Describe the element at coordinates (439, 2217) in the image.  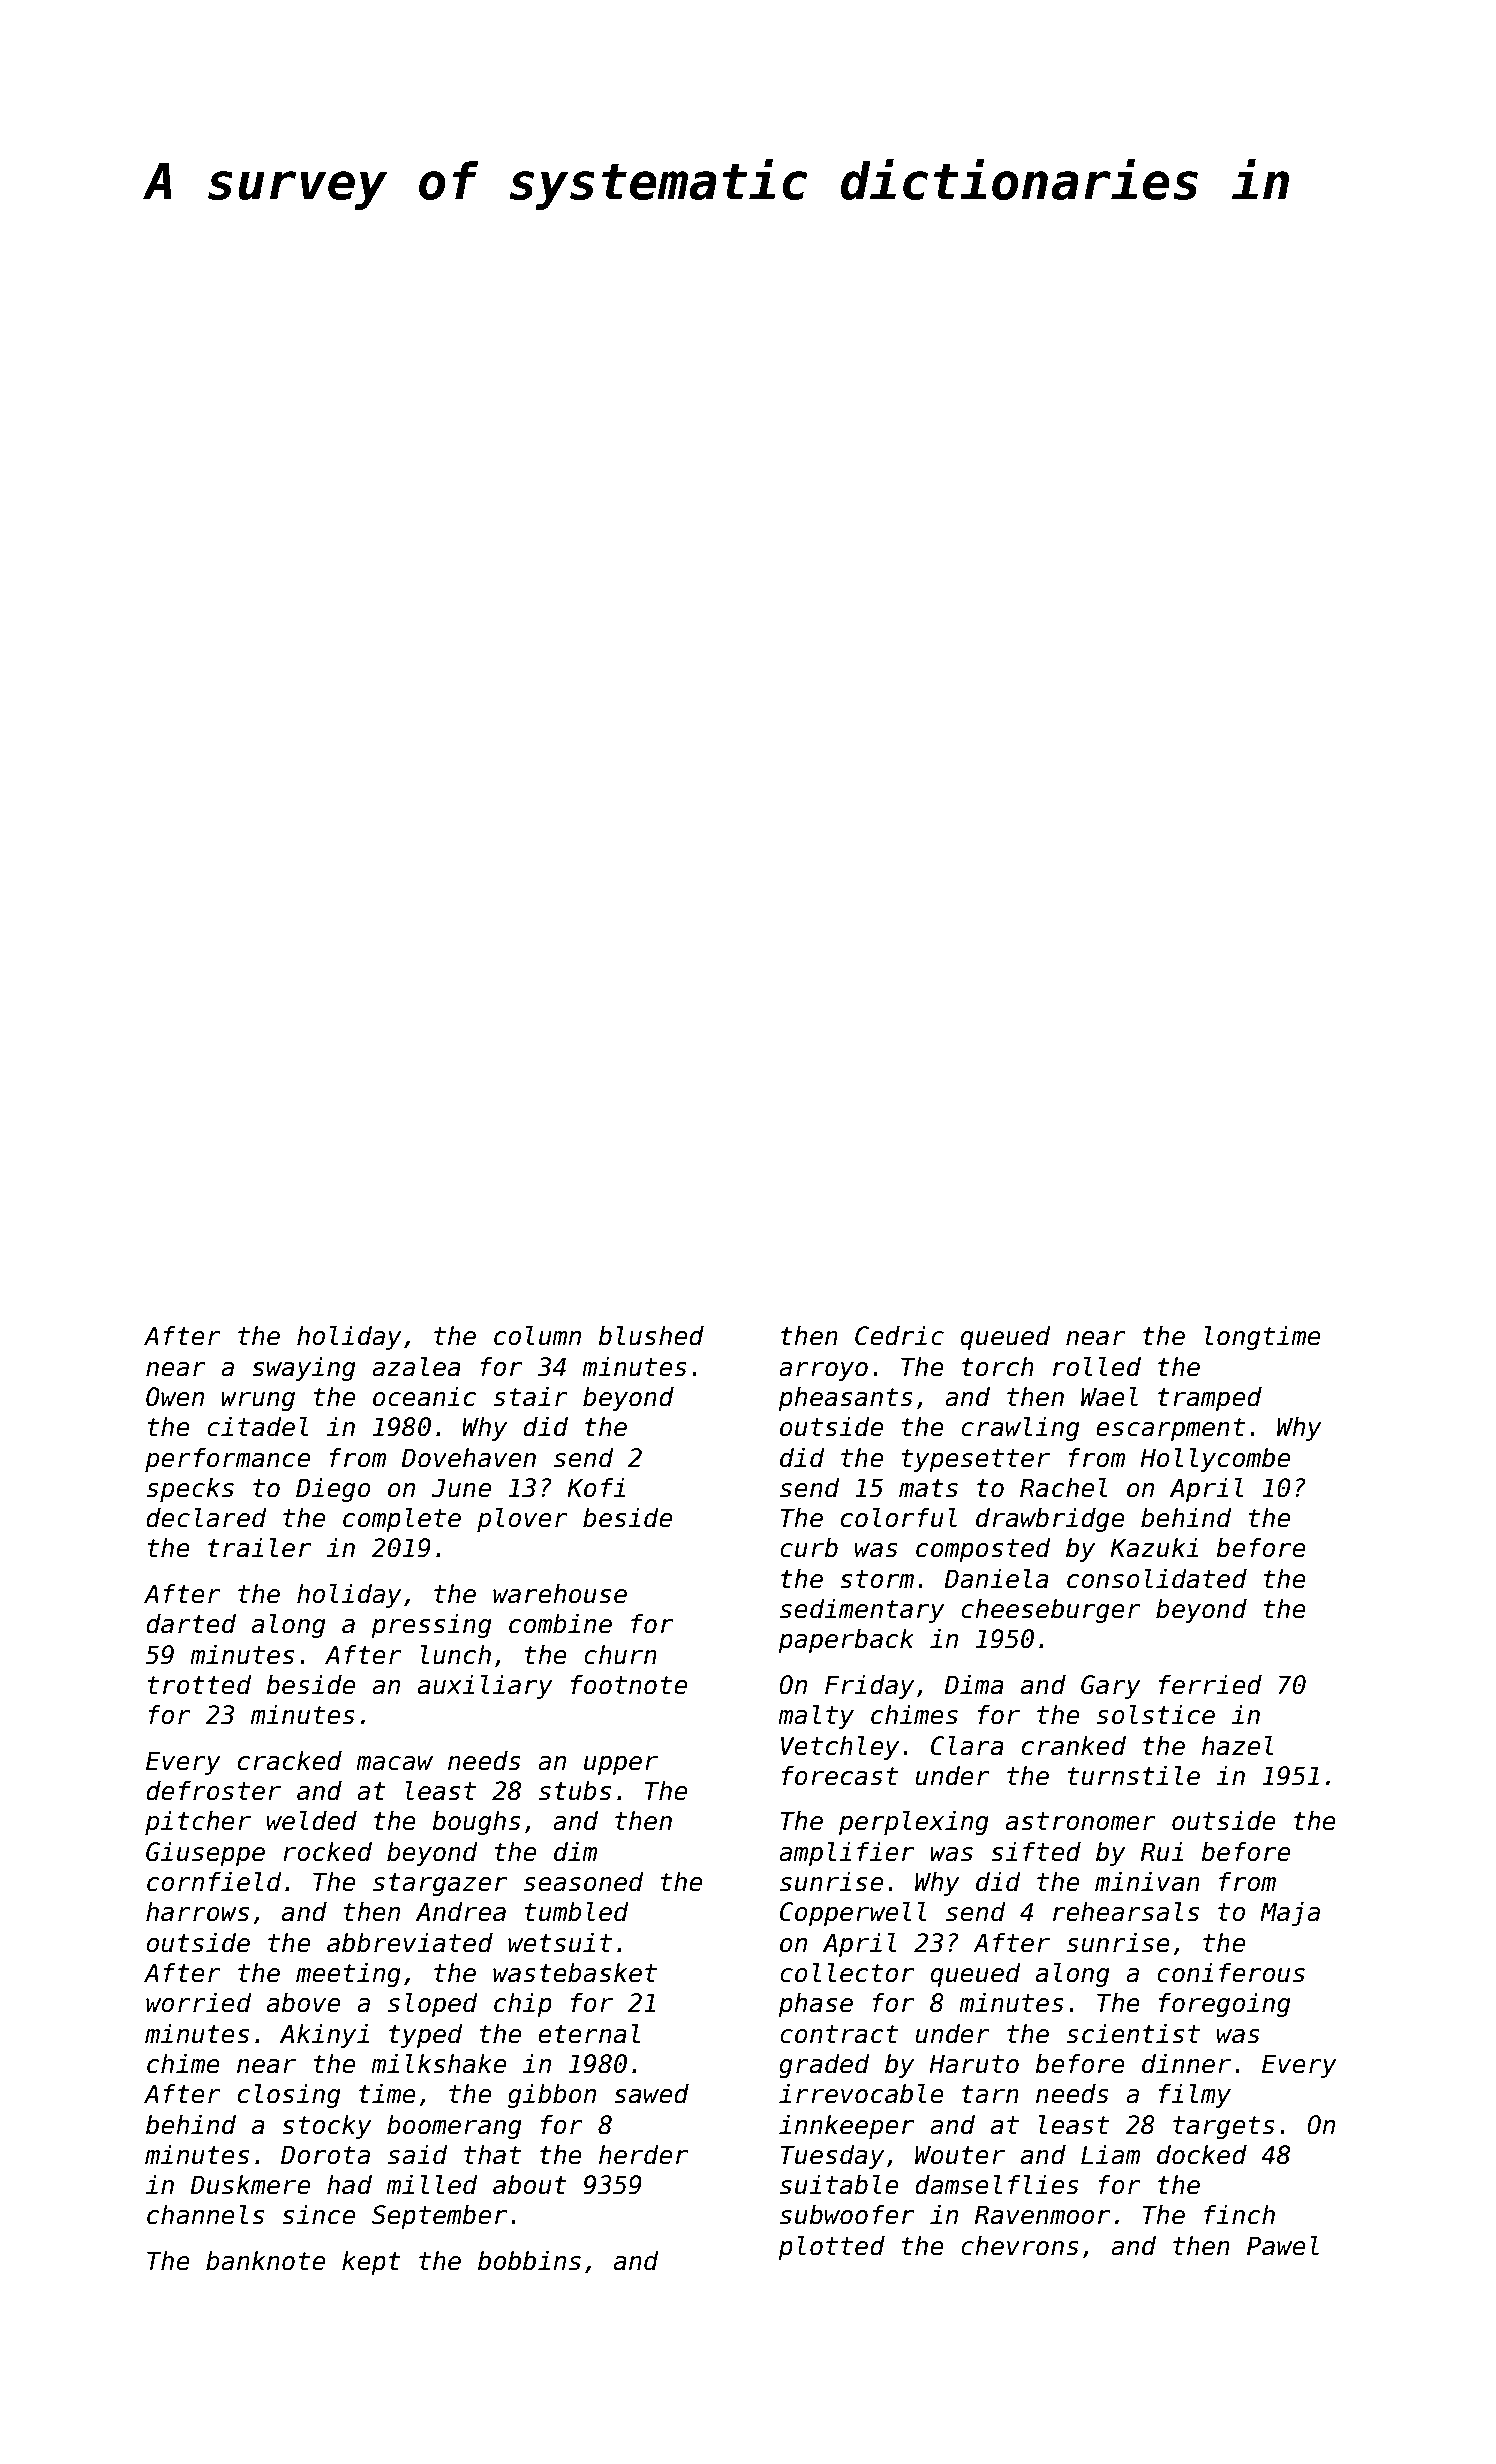
I see `September` at that location.
